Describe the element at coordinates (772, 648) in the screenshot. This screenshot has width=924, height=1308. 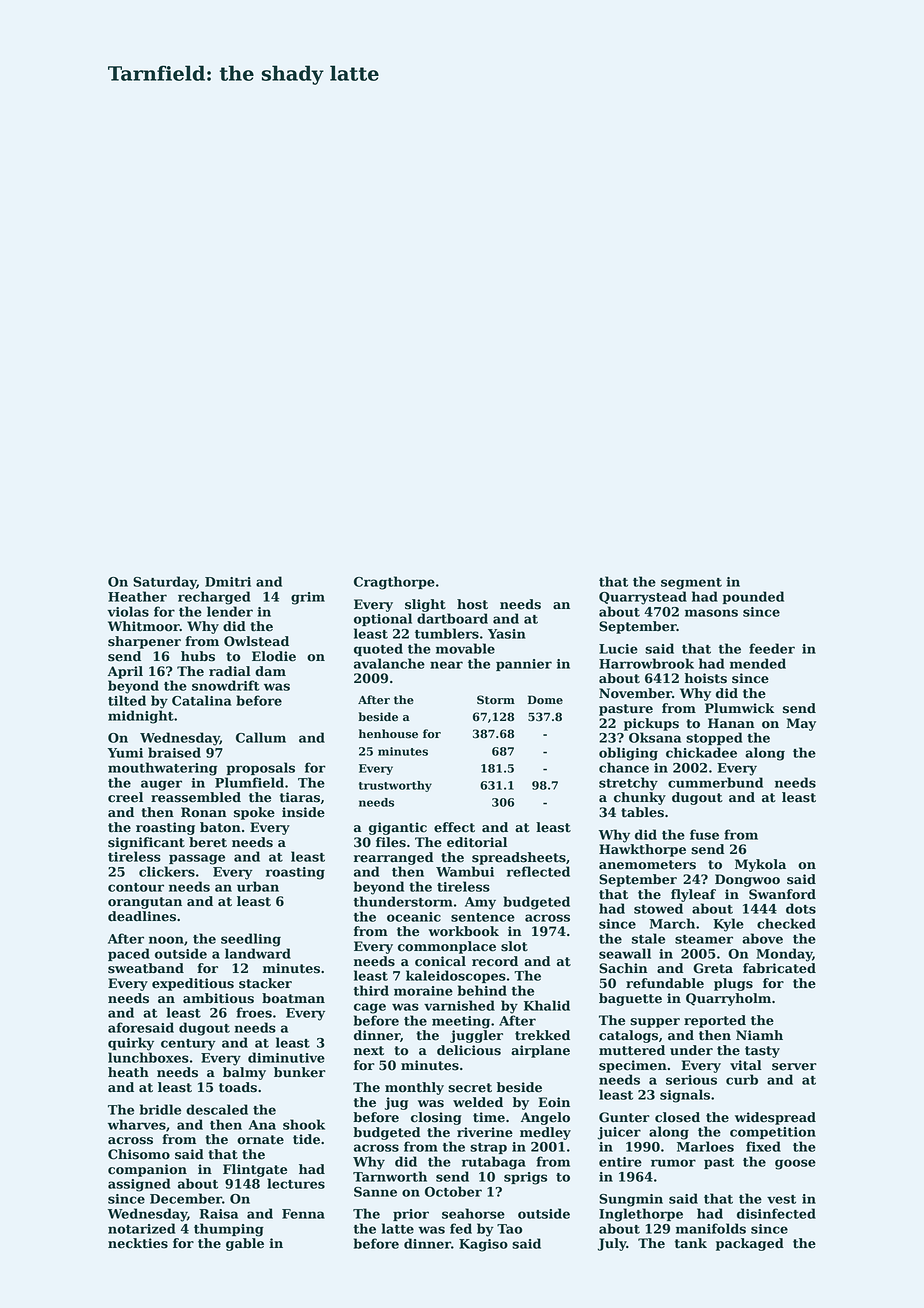
I see `feeder` at that location.
